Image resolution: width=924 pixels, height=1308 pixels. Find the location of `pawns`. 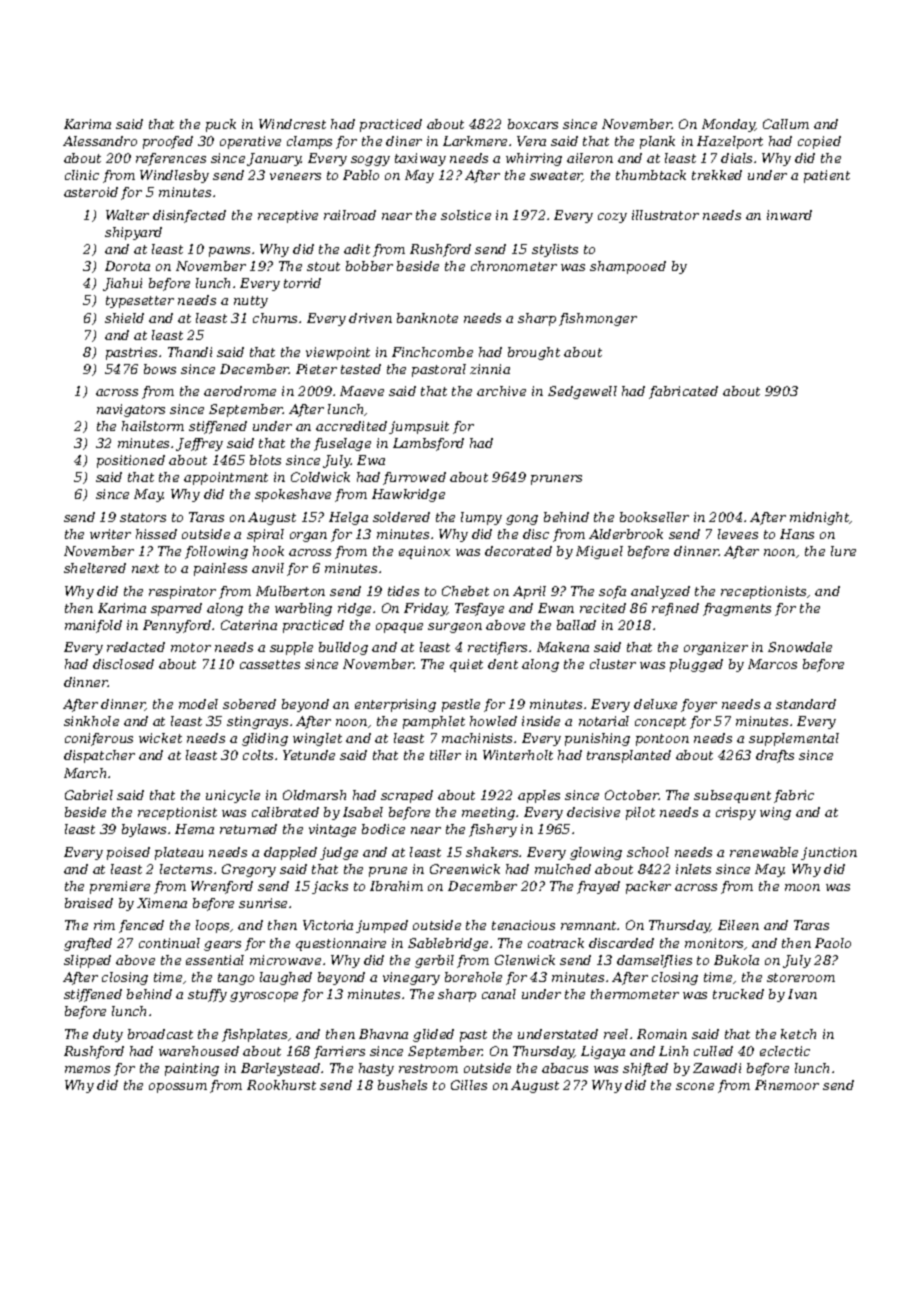

pawns is located at coordinates (229, 252).
